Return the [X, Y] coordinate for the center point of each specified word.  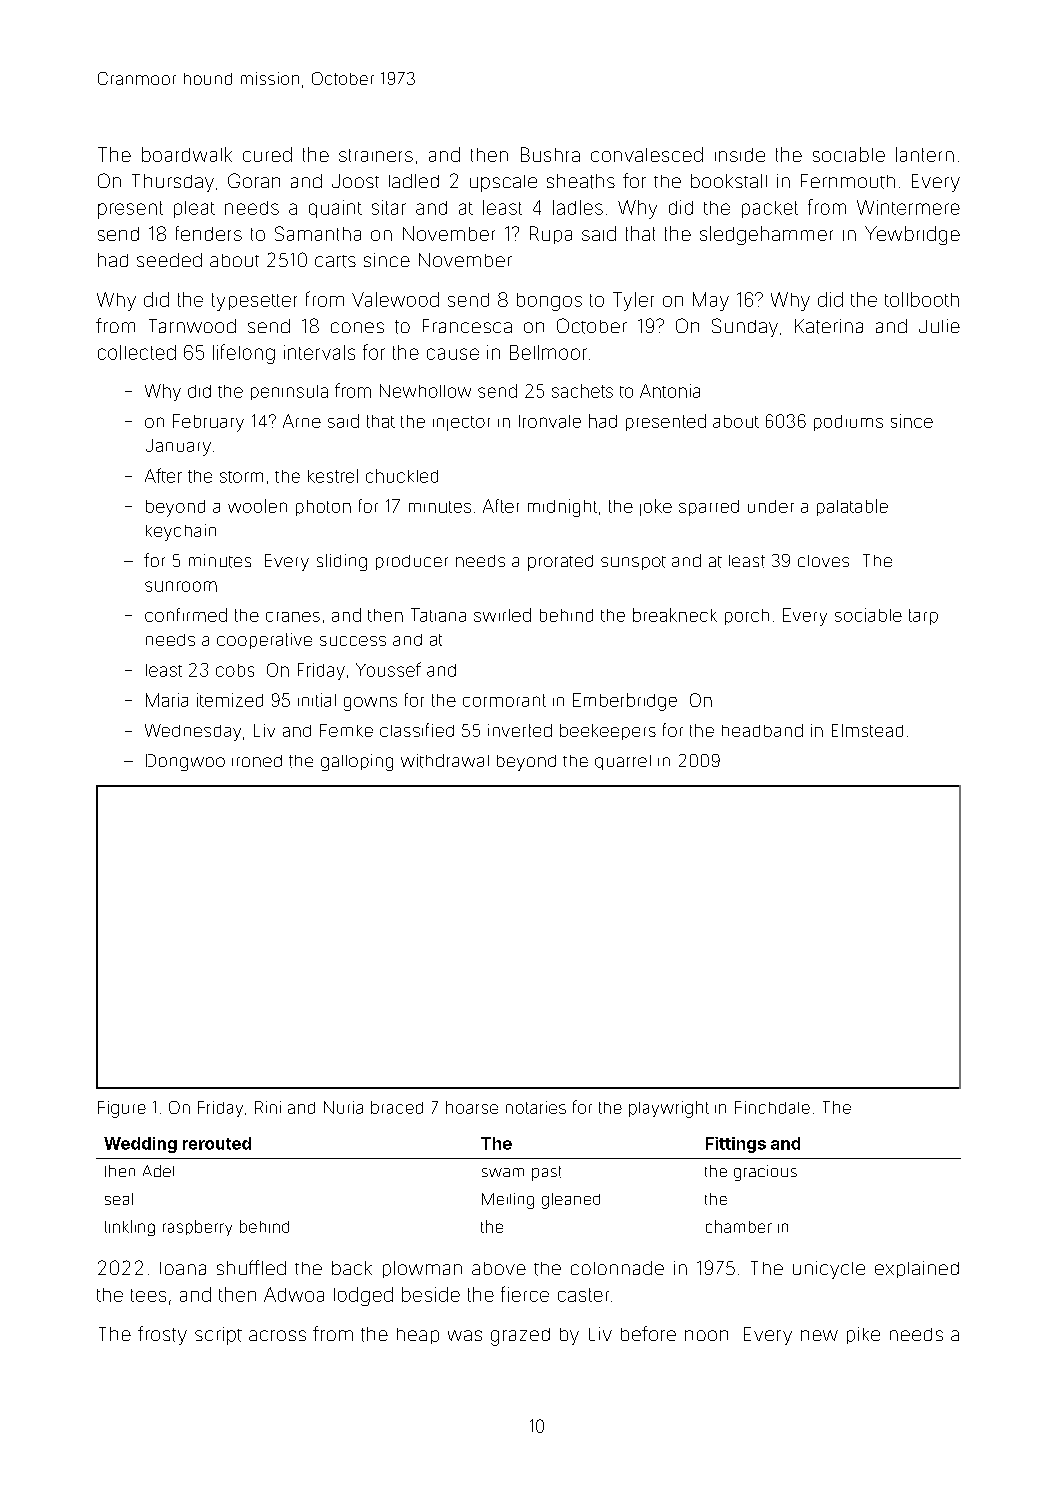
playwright [669, 1109]
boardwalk [187, 154]
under [771, 506]
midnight [562, 508]
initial [317, 700]
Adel [158, 1171]
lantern [925, 154]
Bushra [550, 154]
